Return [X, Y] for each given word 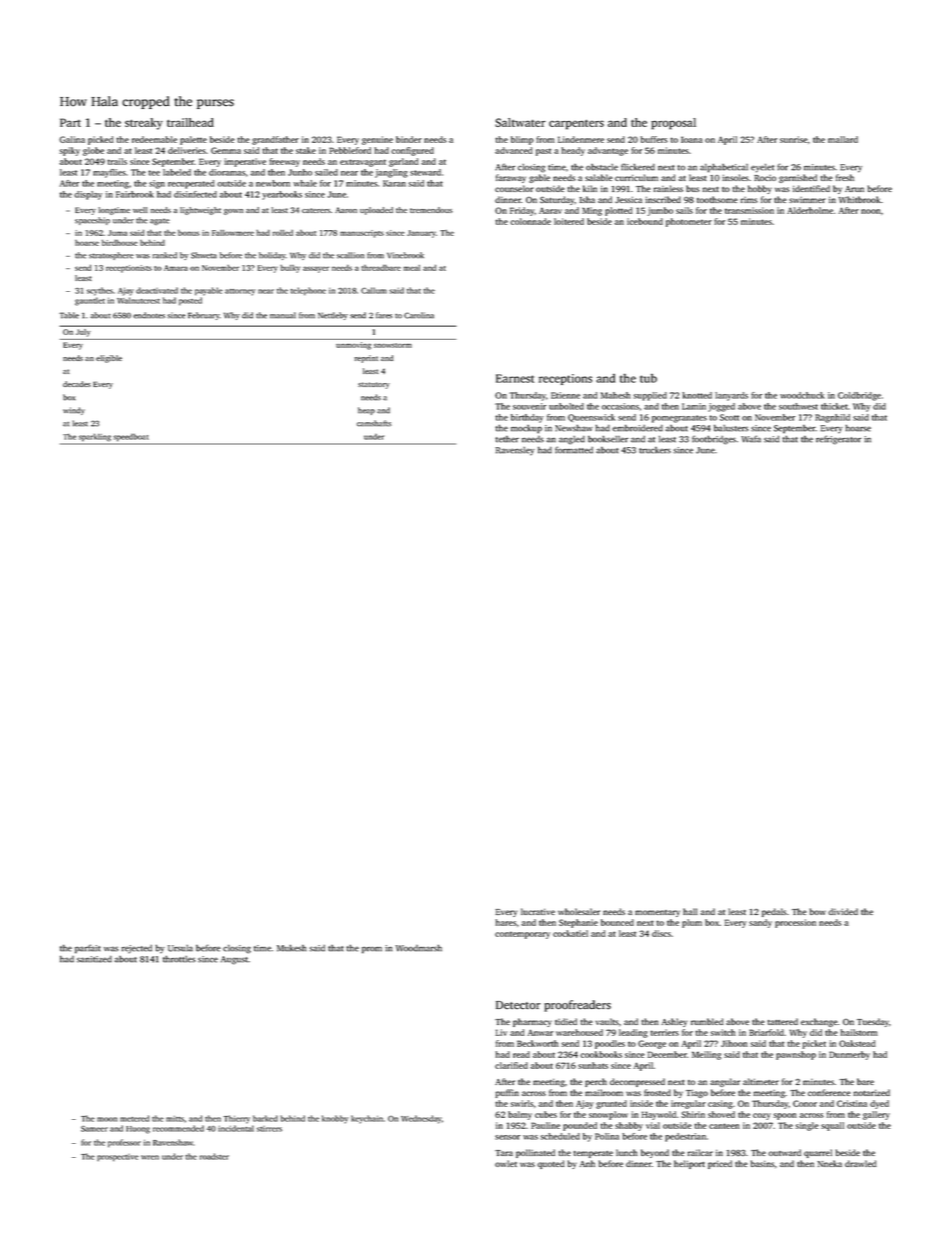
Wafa [751, 439]
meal [412, 268]
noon [870, 211]
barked [265, 1118]
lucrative [538, 911]
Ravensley [515, 451]
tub [648, 378]
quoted [550, 1164]
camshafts [374, 423]
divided [843, 911]
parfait [88, 949]
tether [507, 439]
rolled [283, 233]
